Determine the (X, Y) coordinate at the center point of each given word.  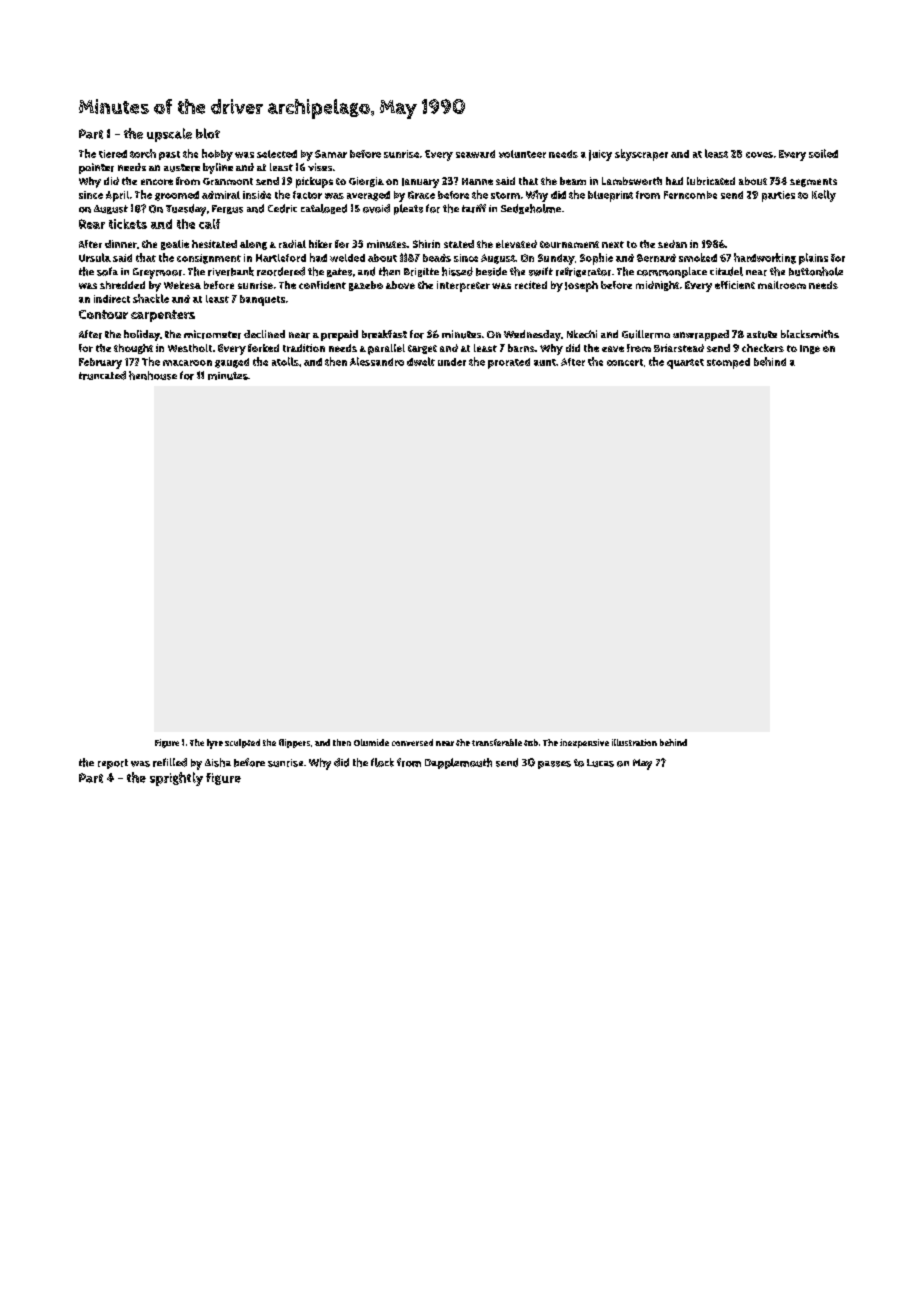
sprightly (176, 779)
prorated (509, 363)
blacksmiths (810, 334)
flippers (294, 743)
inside (257, 195)
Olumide (371, 742)
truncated (102, 375)
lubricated (711, 181)
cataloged (324, 209)
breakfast (384, 334)
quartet (685, 364)
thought (133, 349)
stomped (728, 363)
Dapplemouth (458, 763)
